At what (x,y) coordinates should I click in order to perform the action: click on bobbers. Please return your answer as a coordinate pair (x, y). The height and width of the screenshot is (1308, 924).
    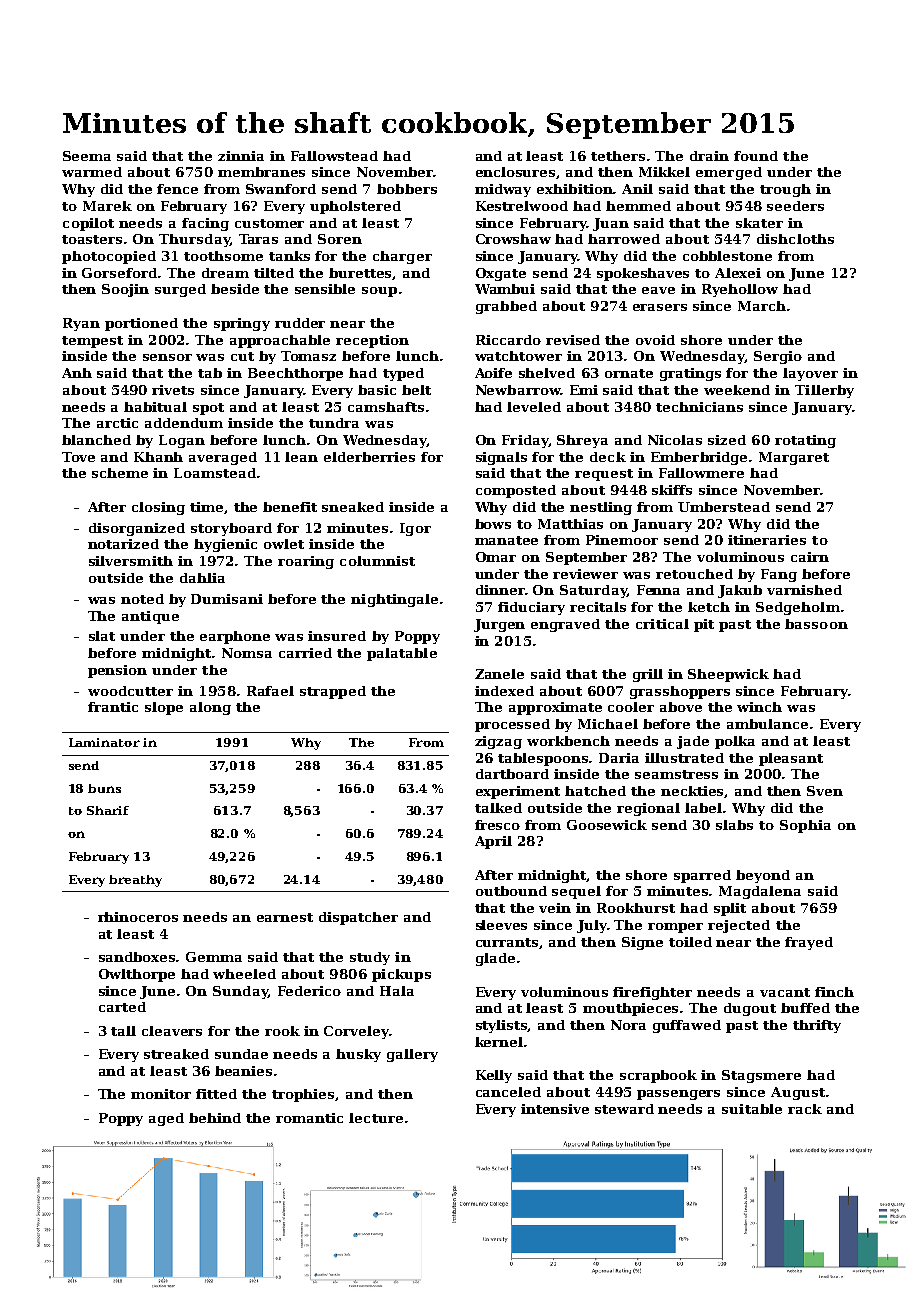
    Looking at the image, I should click on (407, 189).
